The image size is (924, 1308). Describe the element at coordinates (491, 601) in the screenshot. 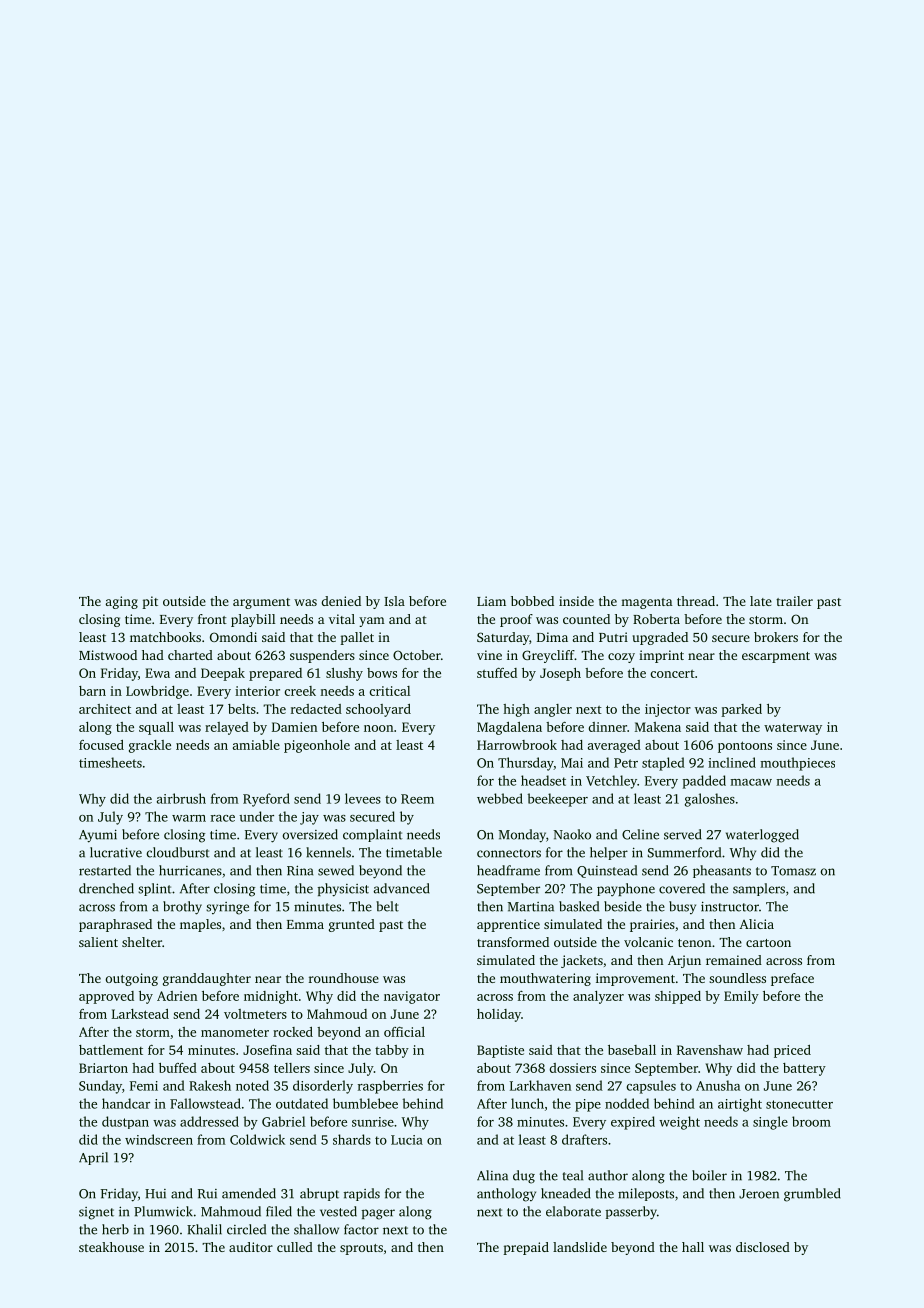

I see `Liam` at that location.
